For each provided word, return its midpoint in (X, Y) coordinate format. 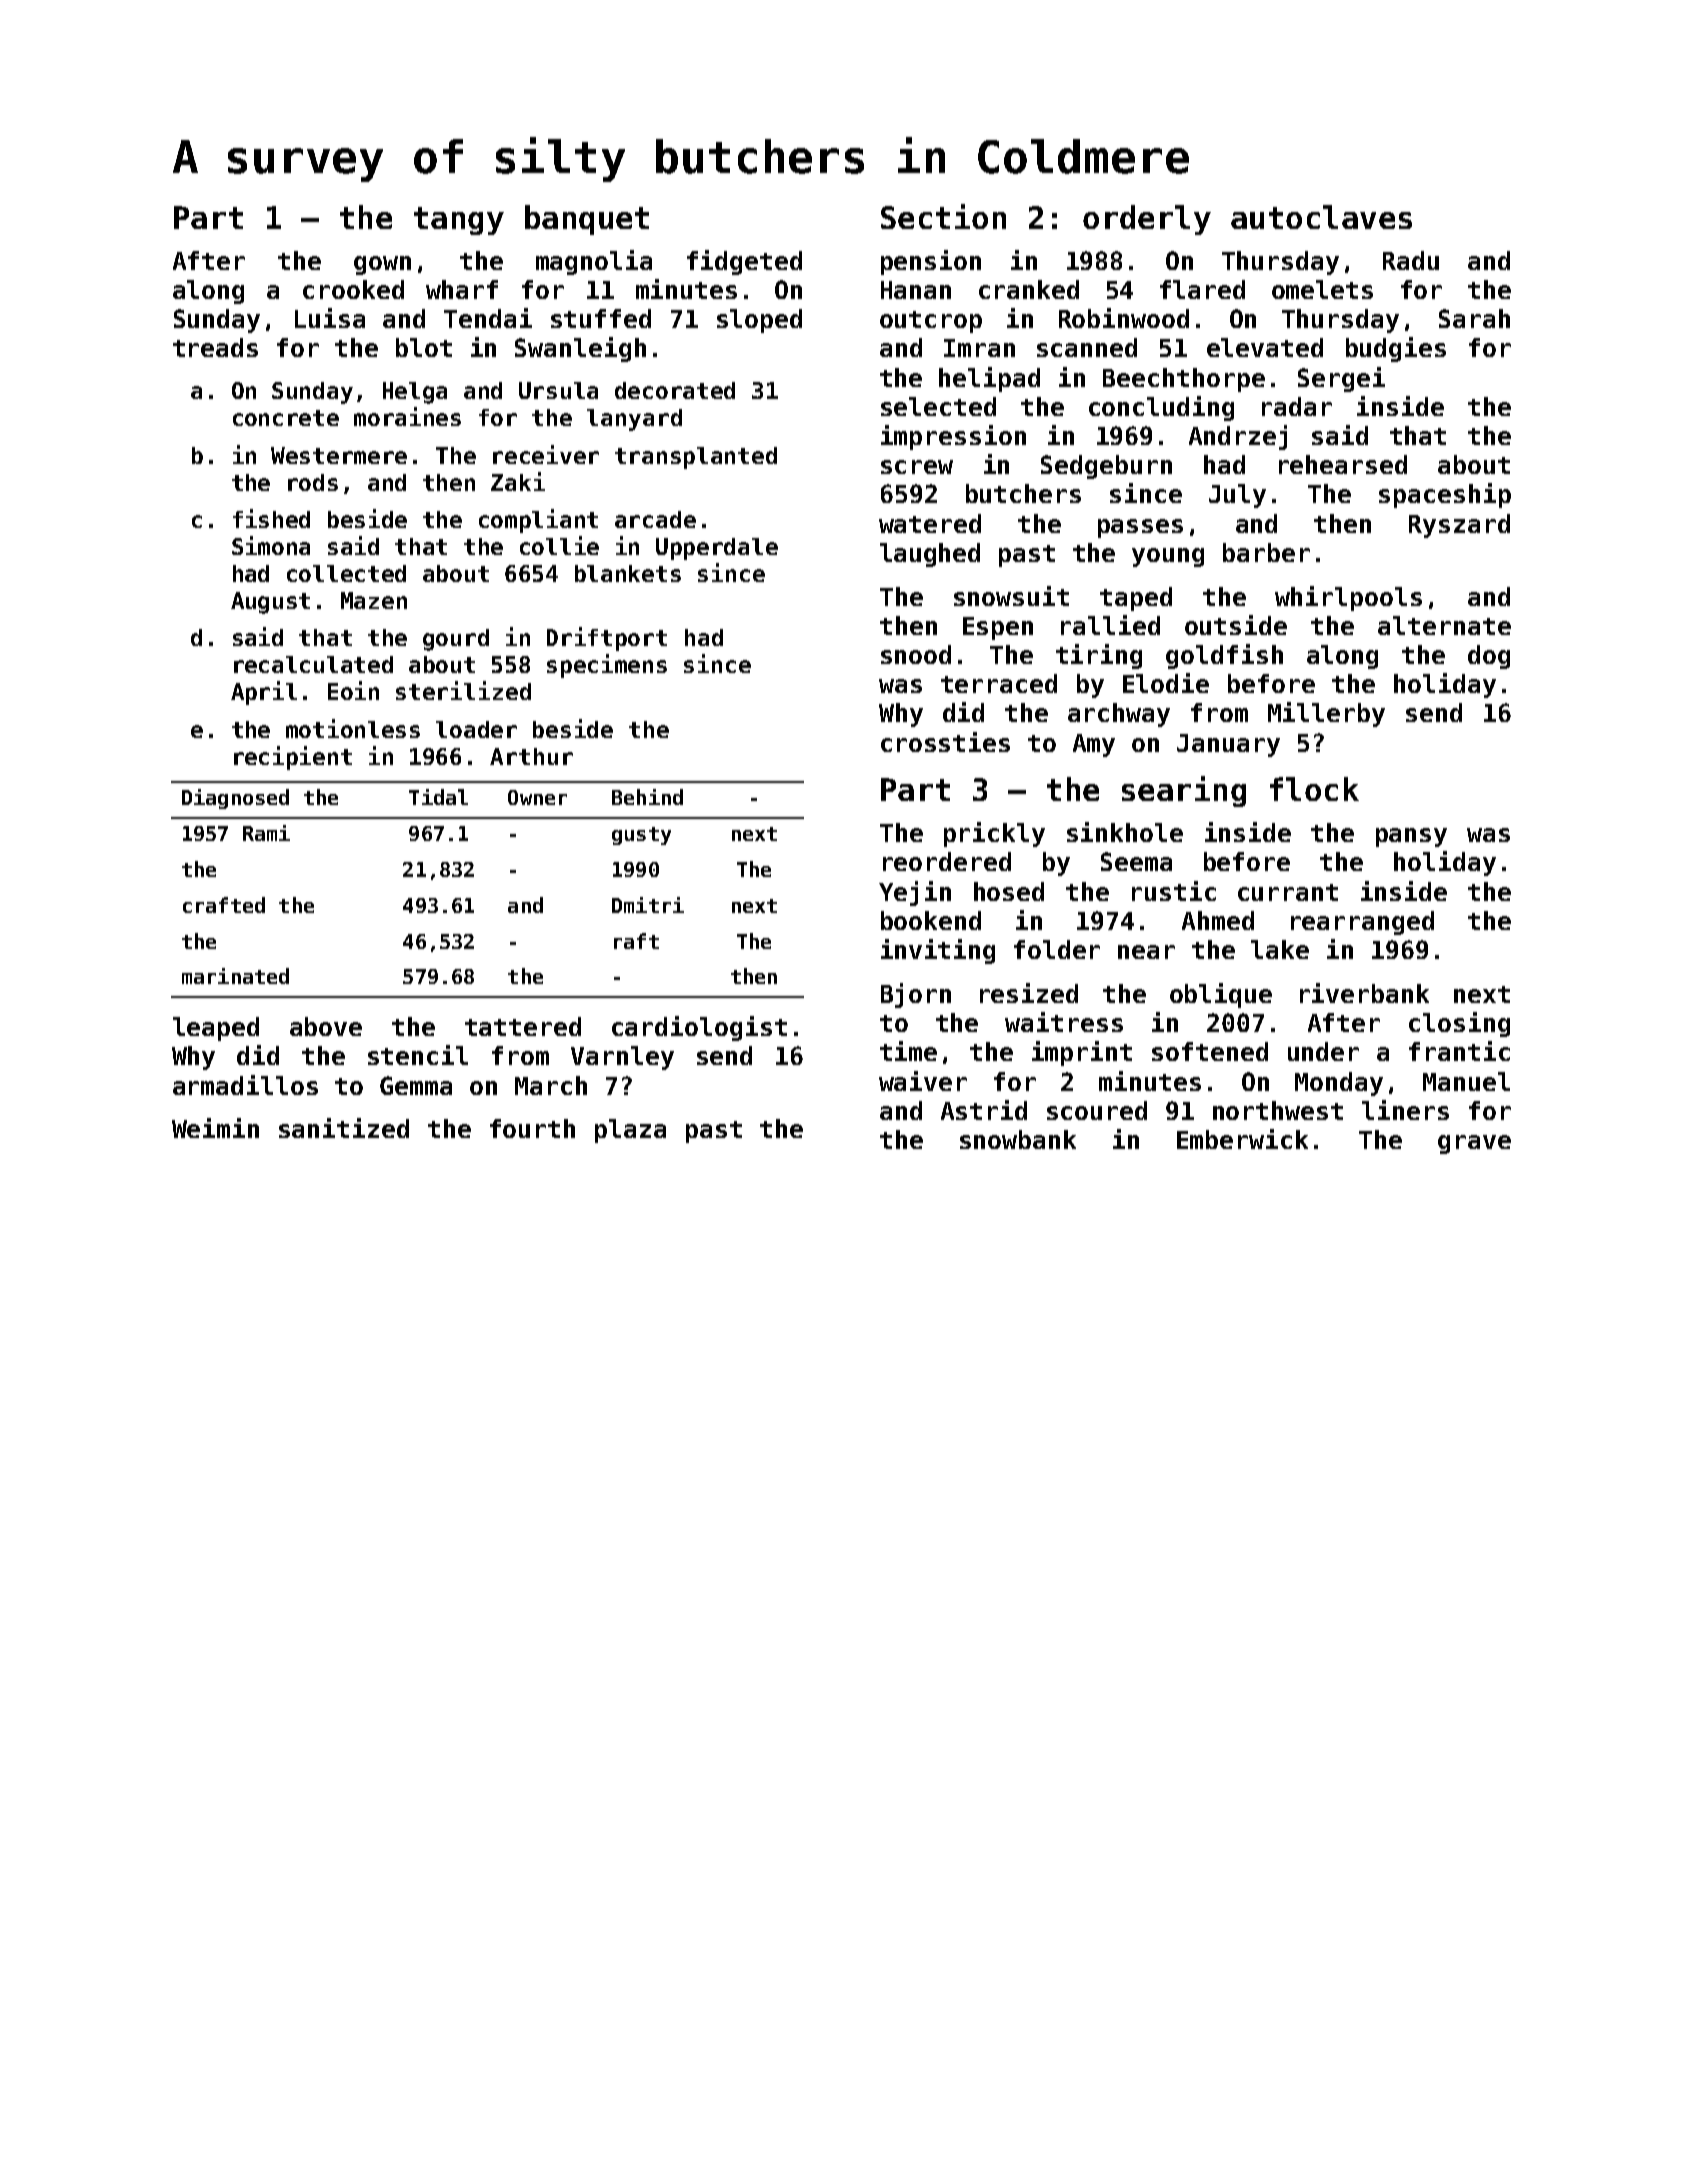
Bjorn (916, 995)
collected (346, 573)
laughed (930, 555)
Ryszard (1459, 526)
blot (424, 347)
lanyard (634, 420)
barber (1266, 552)
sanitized (344, 1128)
